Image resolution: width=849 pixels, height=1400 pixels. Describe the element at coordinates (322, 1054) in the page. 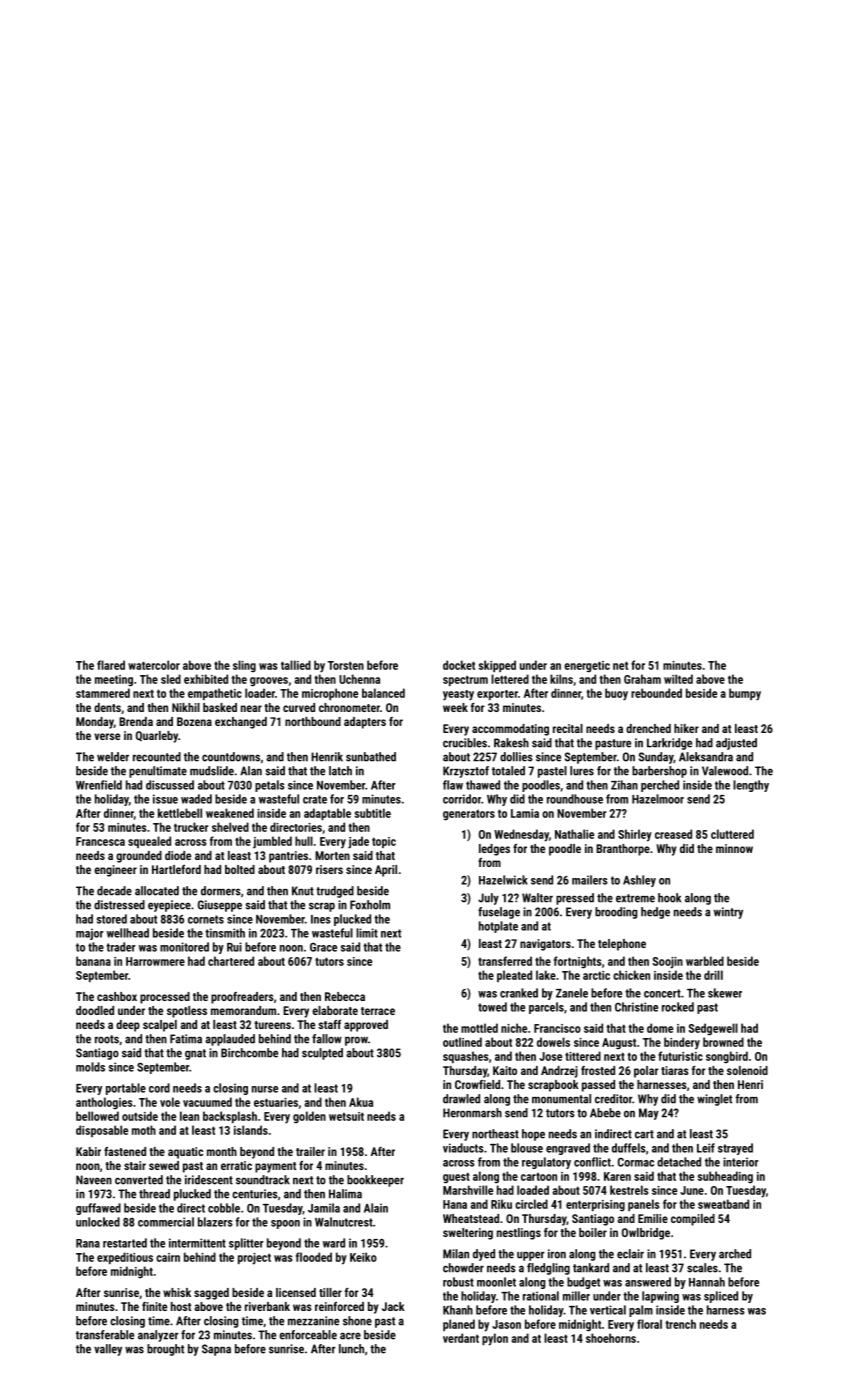

I see `sculpted` at that location.
